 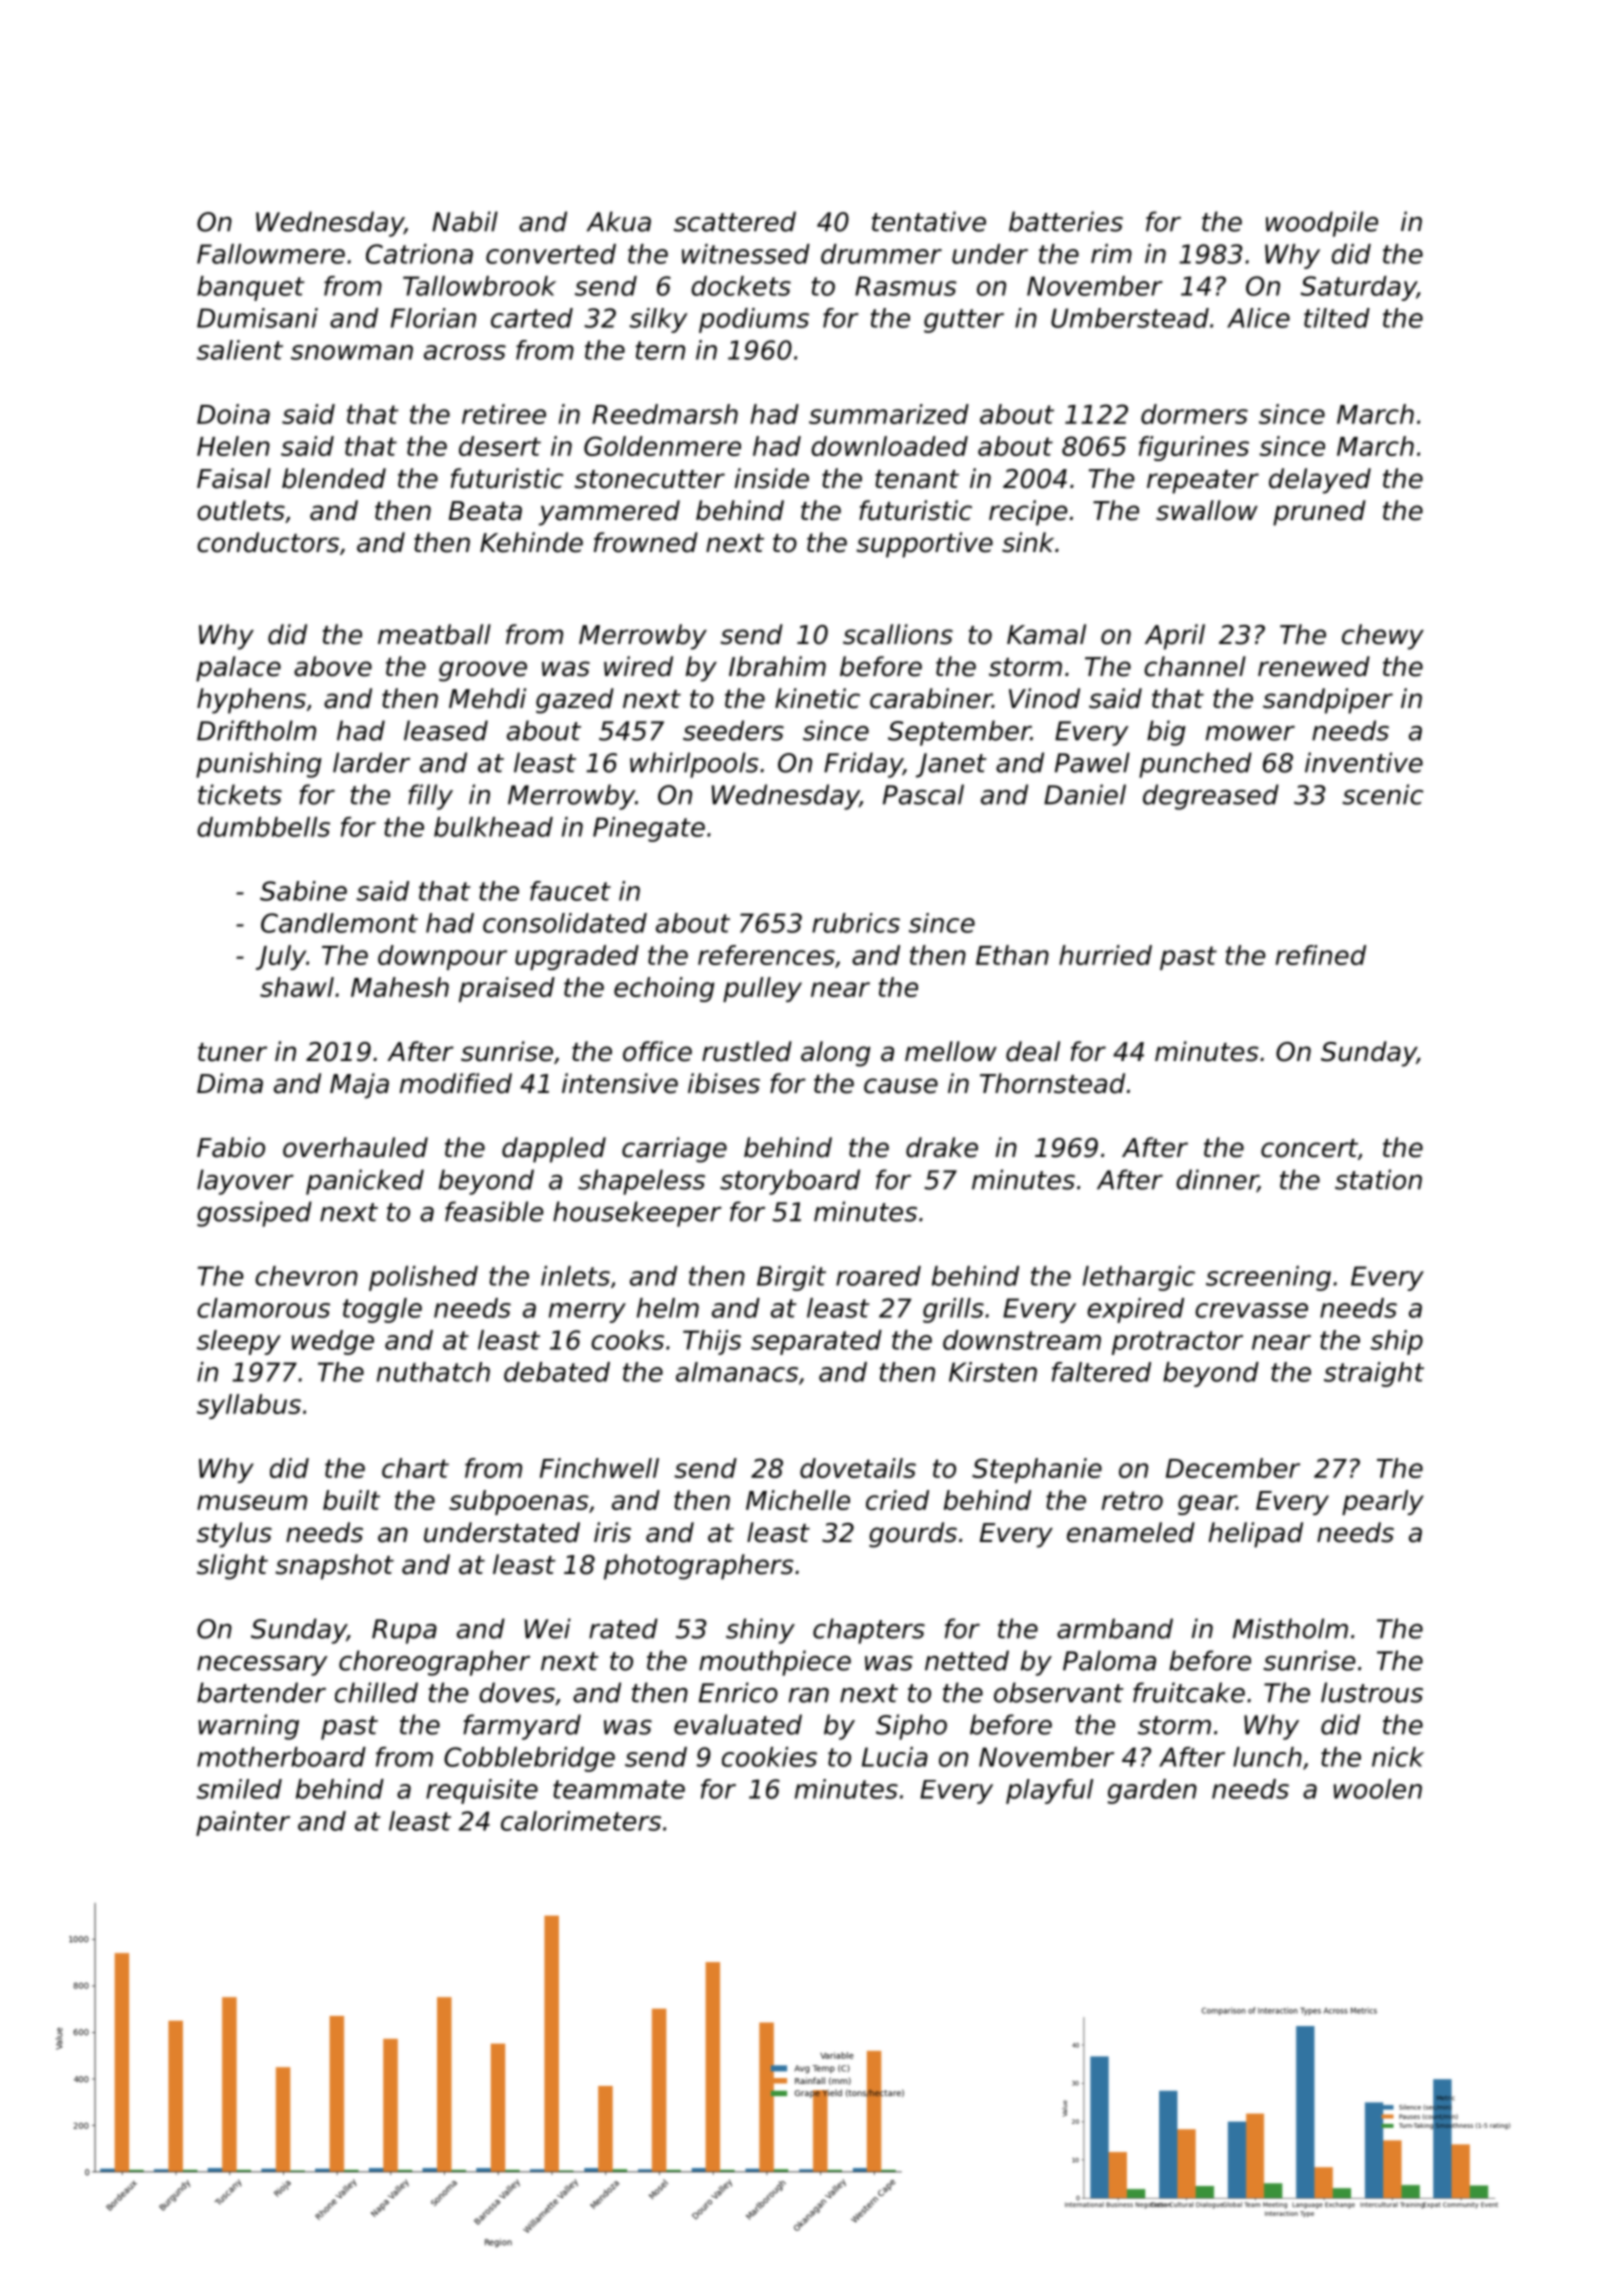 What do you see at coordinates (1396, 1342) in the page?
I see `ship` at bounding box center [1396, 1342].
